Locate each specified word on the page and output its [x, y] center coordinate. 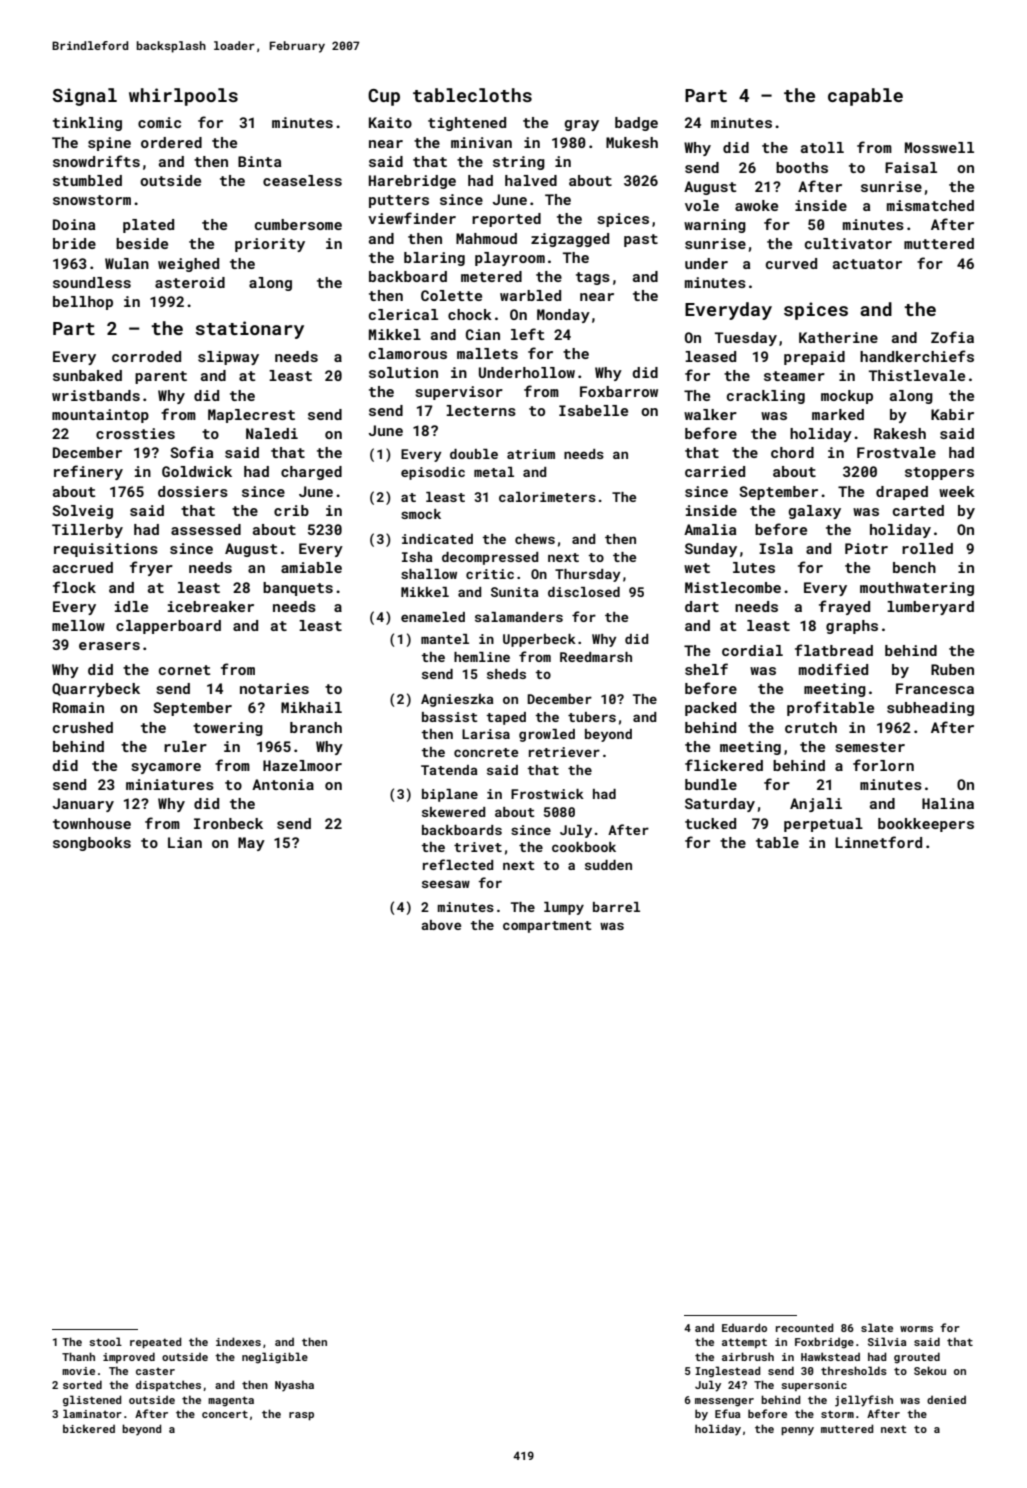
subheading [930, 709]
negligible [275, 1358]
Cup [384, 97]
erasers [109, 646]
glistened [92, 1401]
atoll [822, 147]
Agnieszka [457, 700]
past [641, 240]
